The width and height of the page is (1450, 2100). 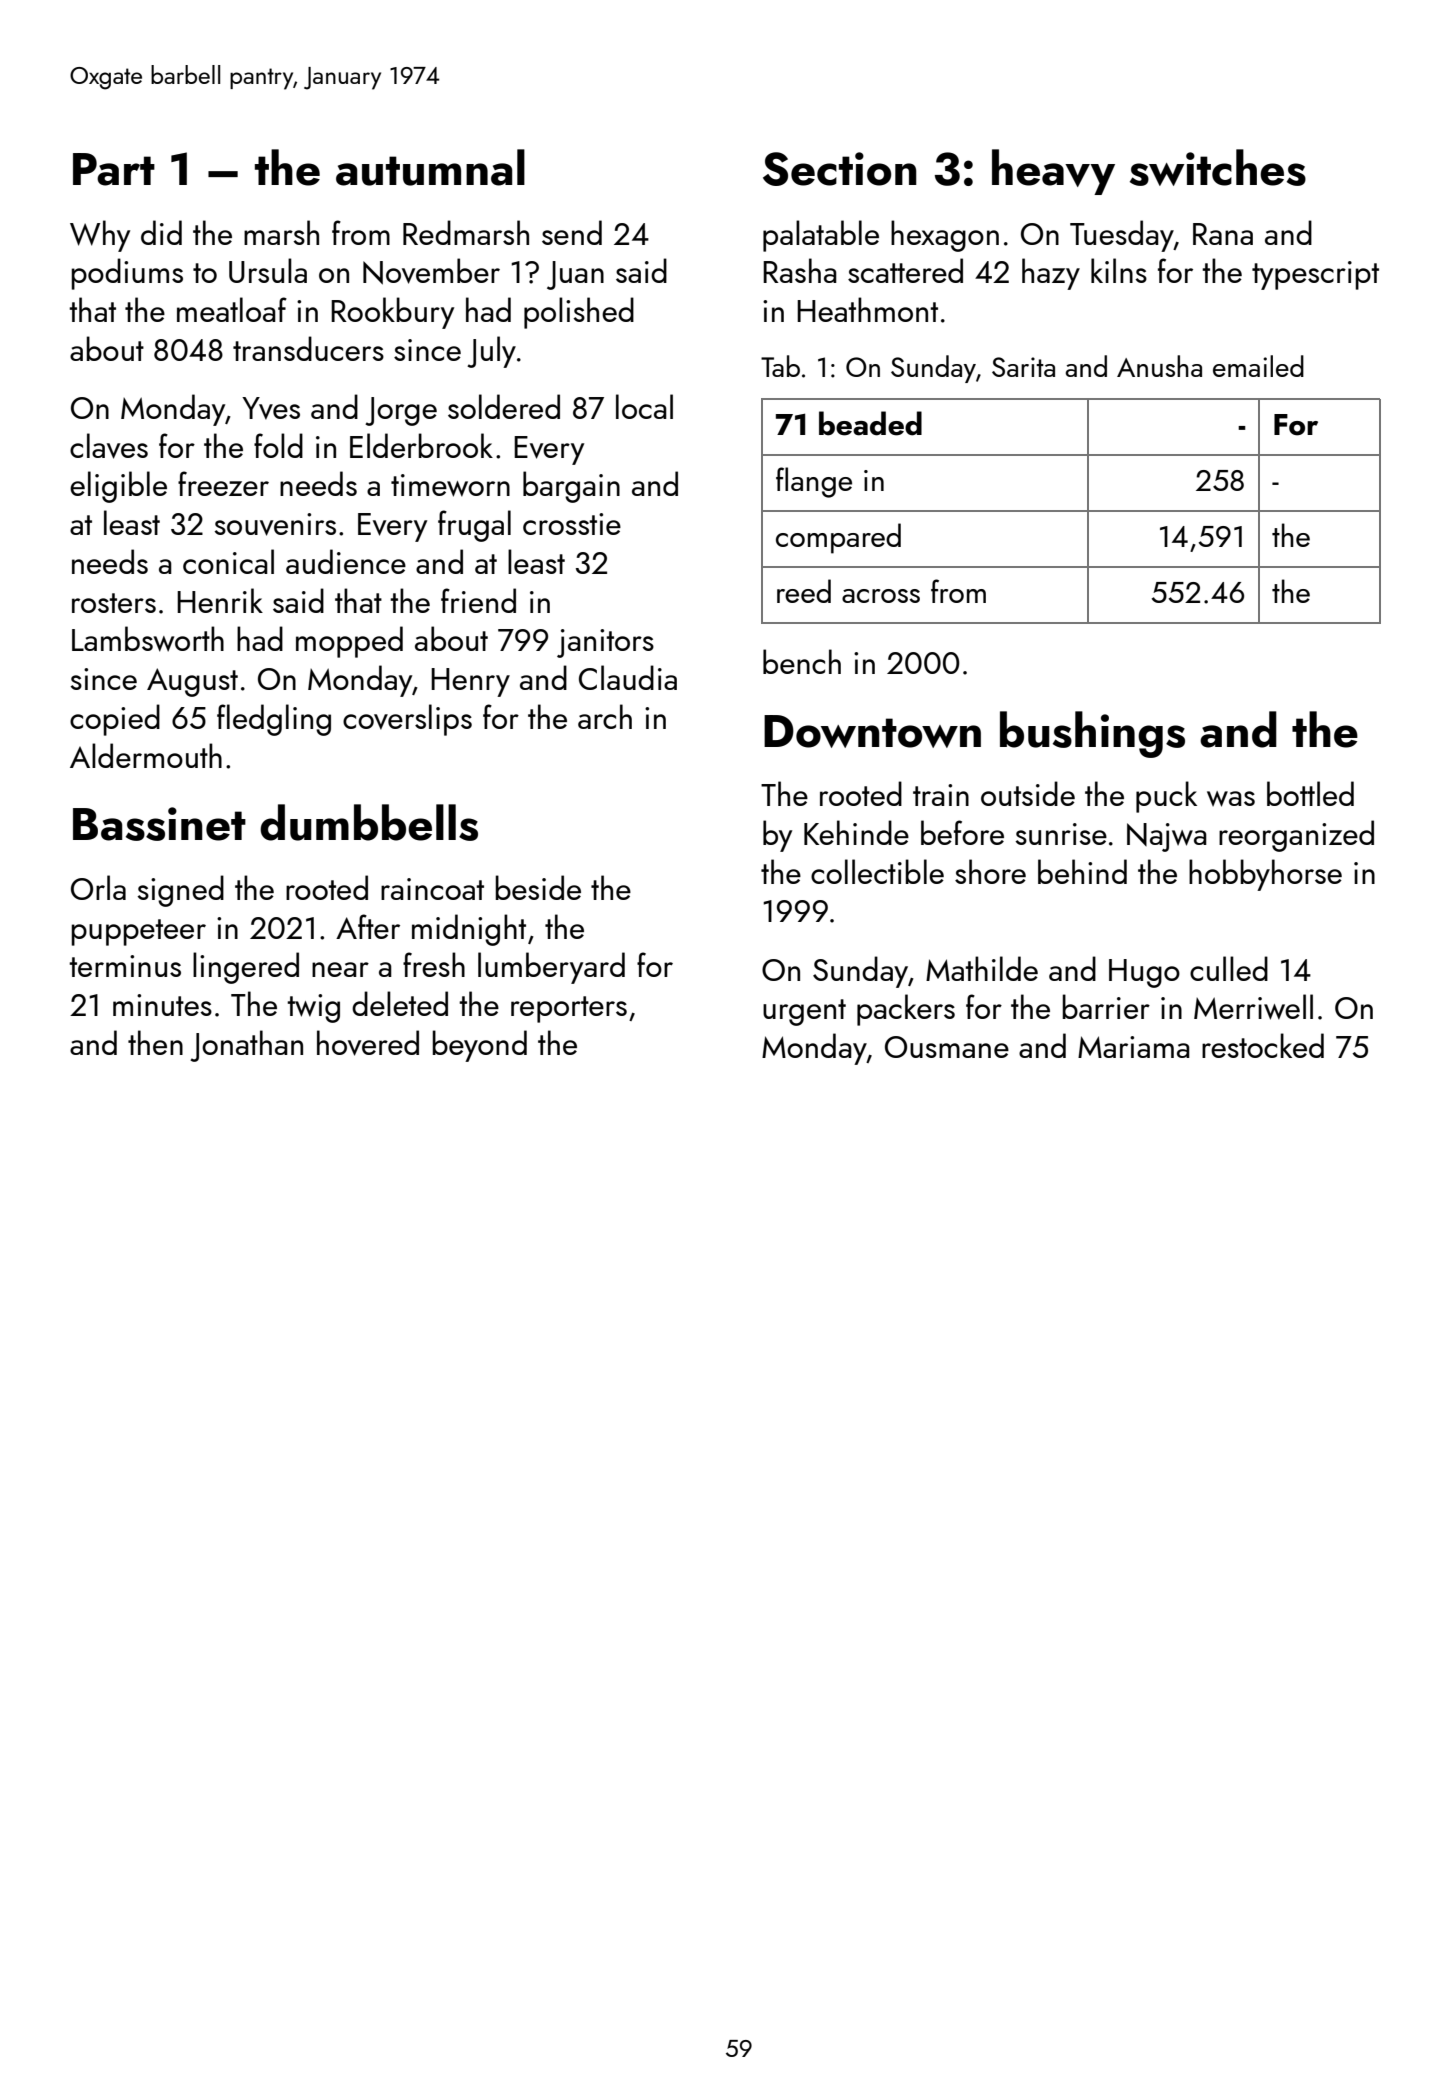 What do you see at coordinates (1253, 1007) in the page?
I see `Merriwell` at bounding box center [1253, 1007].
